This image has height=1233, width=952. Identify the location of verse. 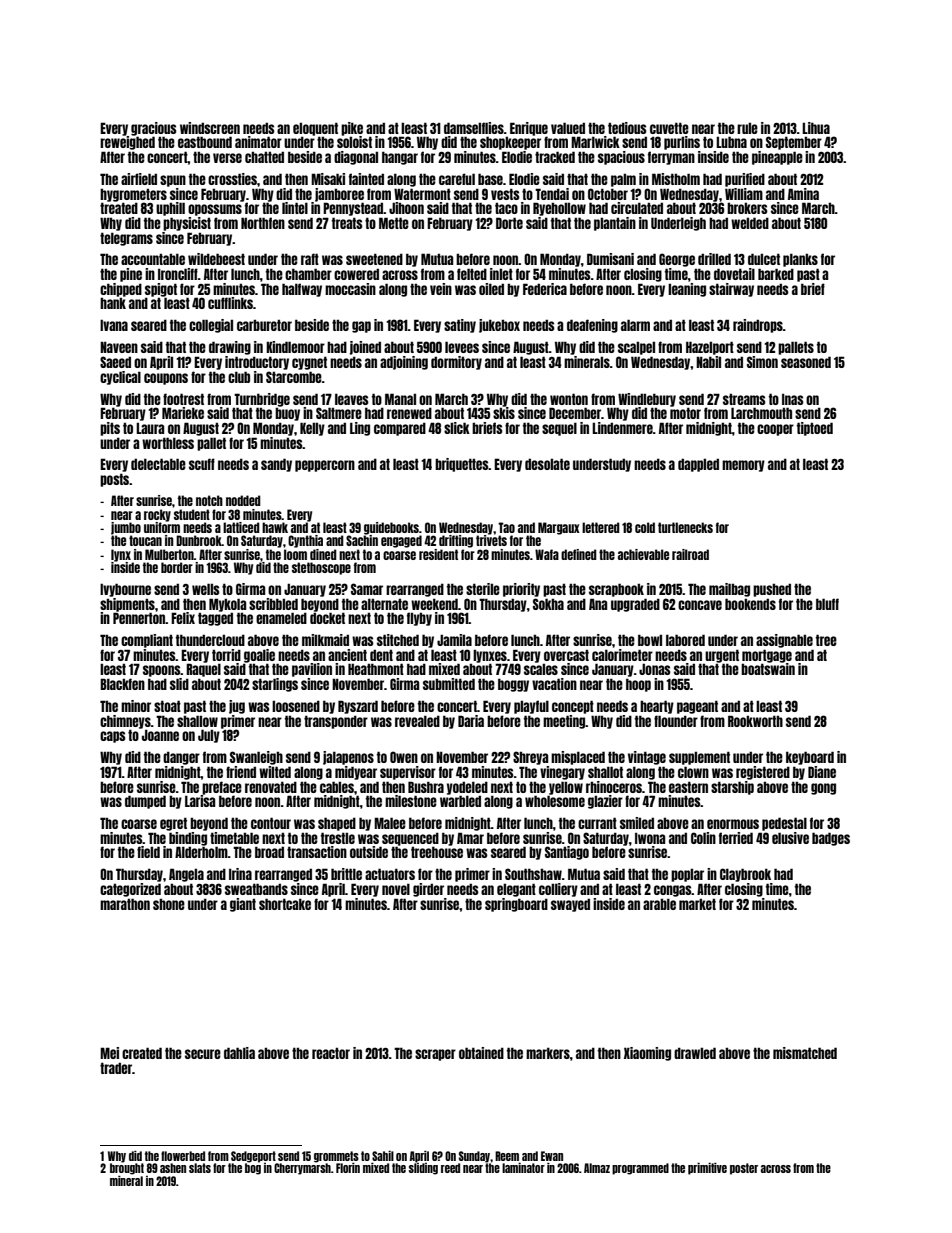
(227, 158).
